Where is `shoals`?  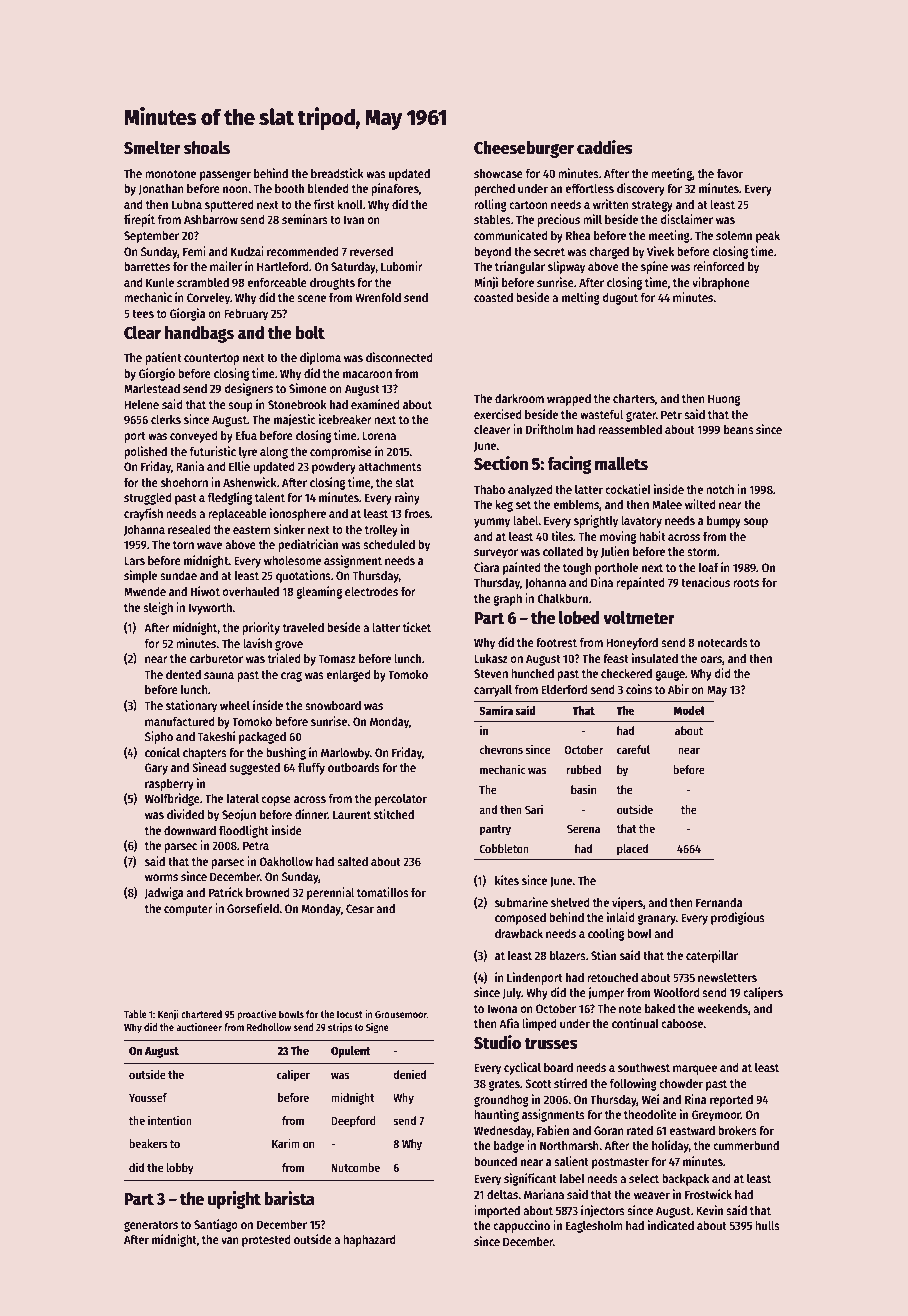 shoals is located at coordinates (207, 148).
